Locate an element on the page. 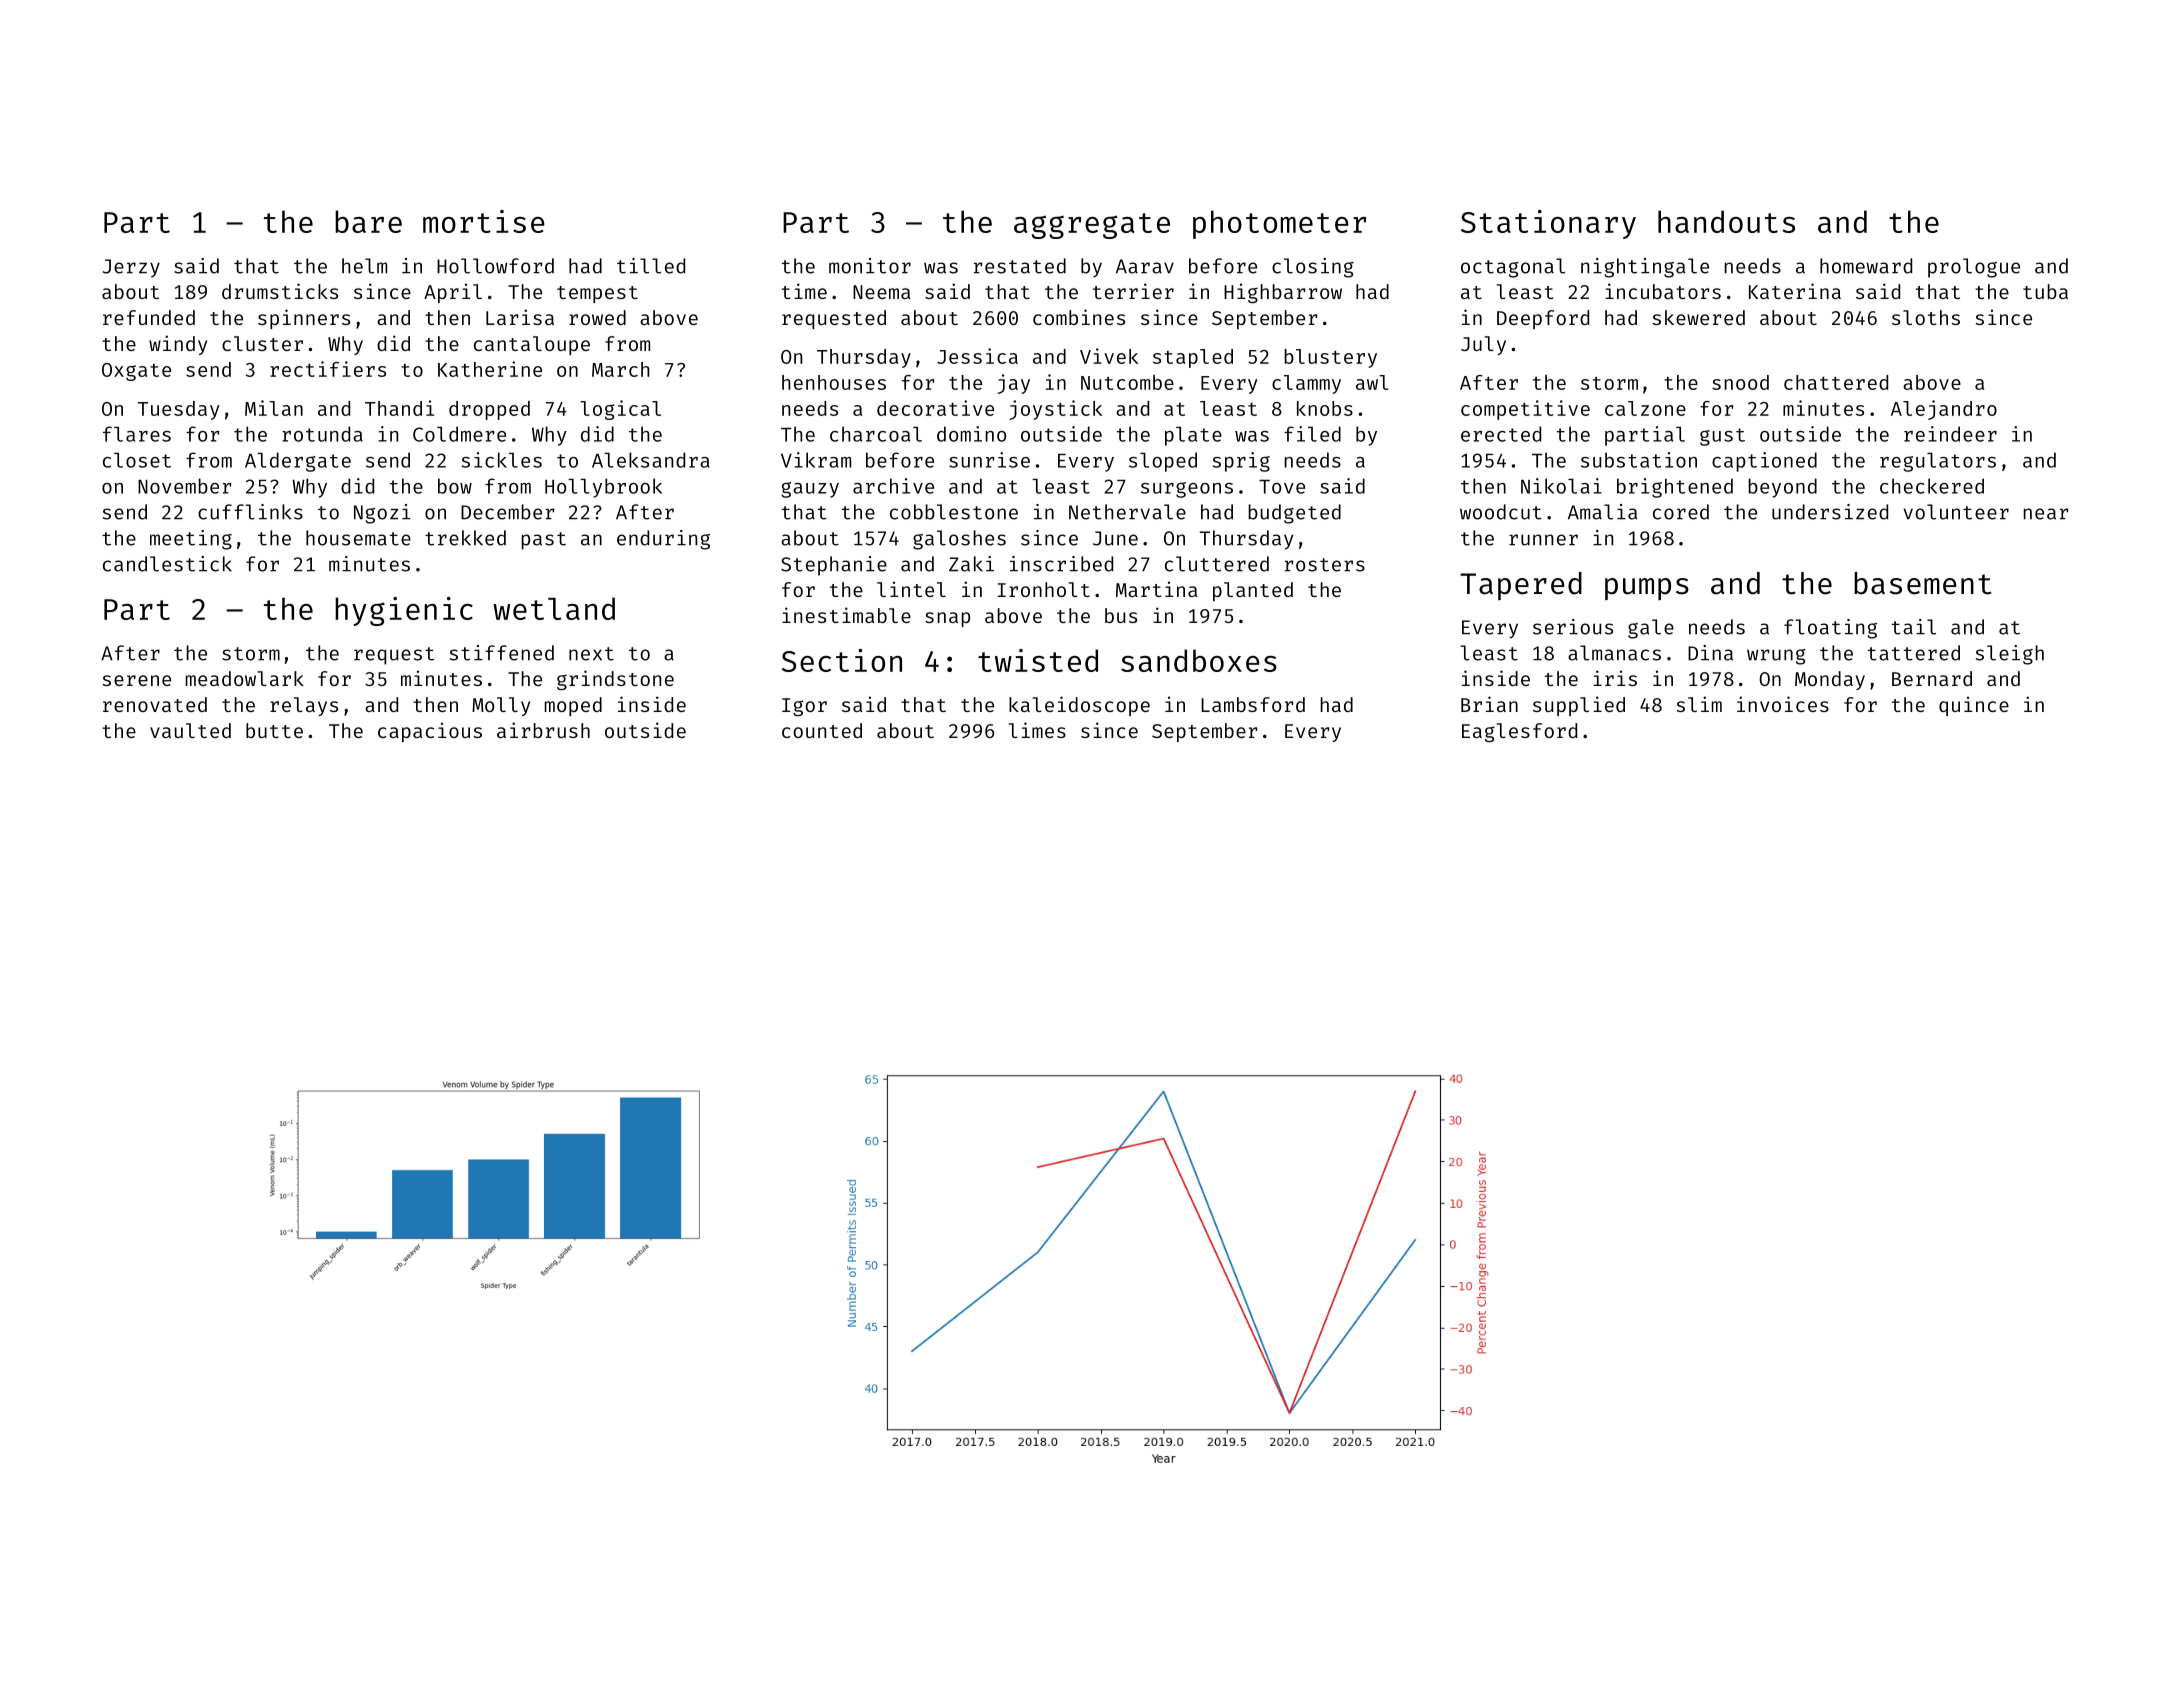 Image resolution: width=2178 pixels, height=1683 pixels. relays is located at coordinates (304, 706).
